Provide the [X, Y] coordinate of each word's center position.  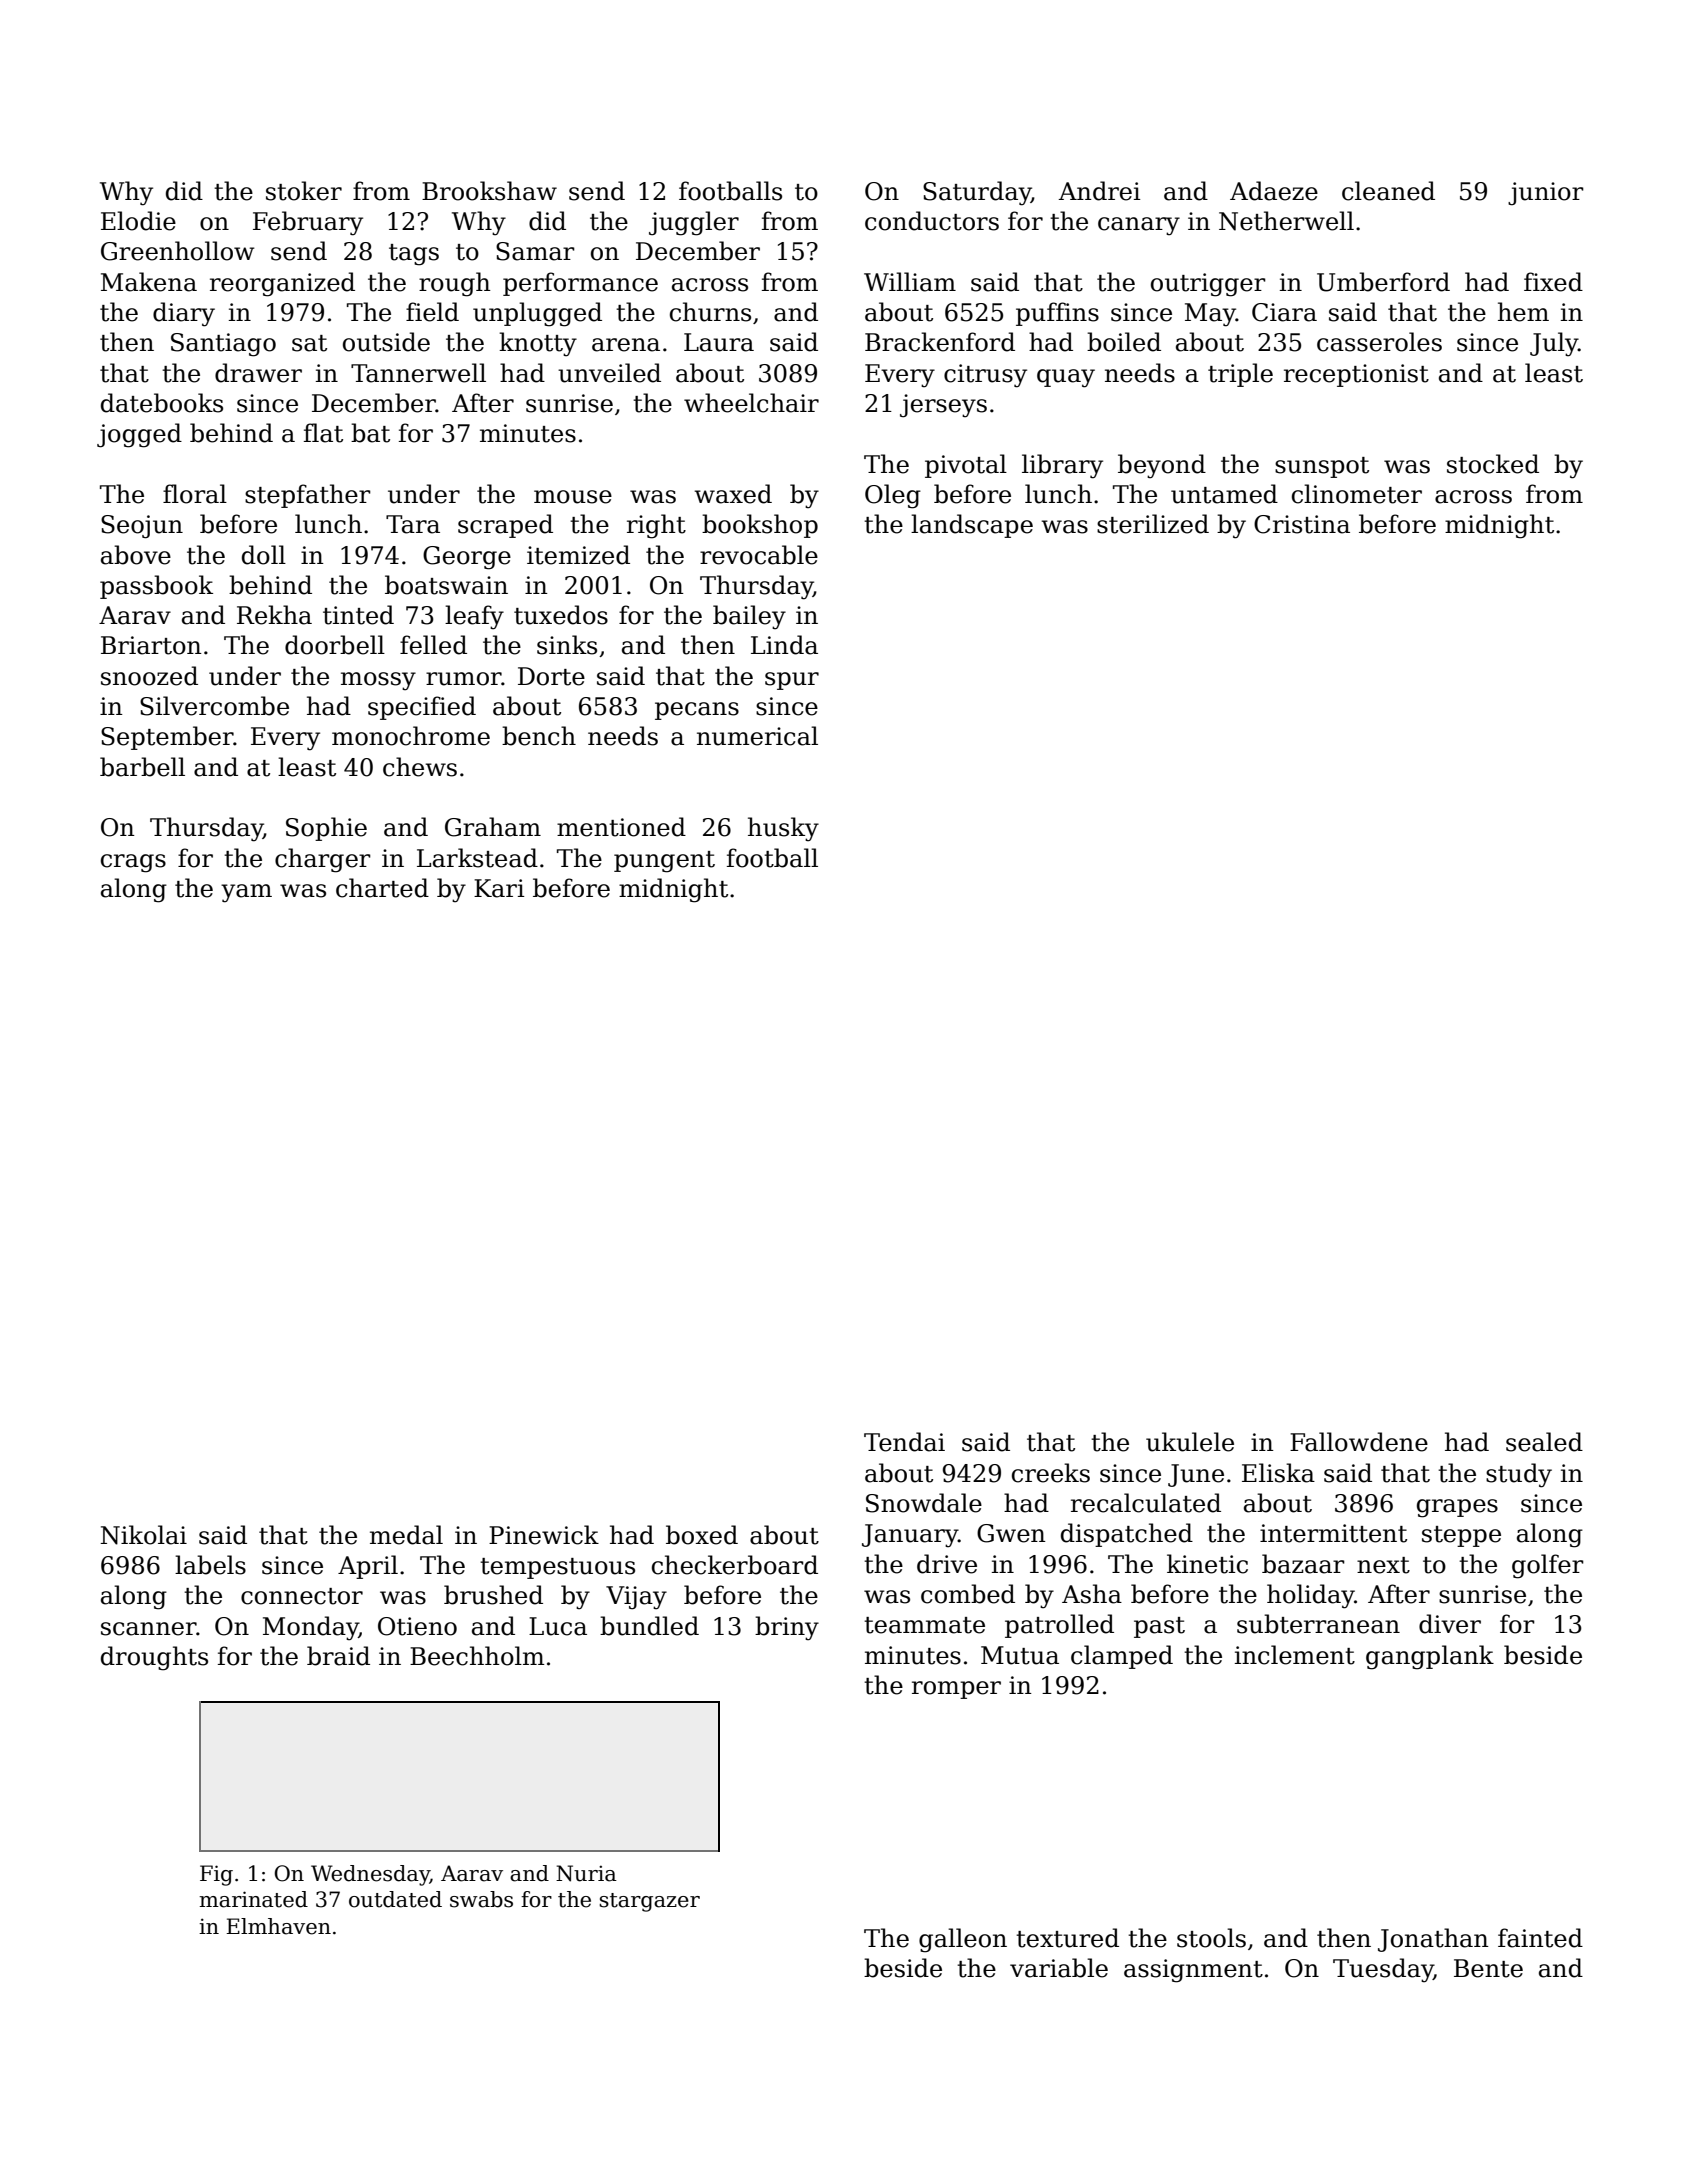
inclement [1295, 1655]
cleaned [1388, 191]
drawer [258, 373]
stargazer [649, 1902]
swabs [481, 1899]
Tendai [904, 1442]
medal [406, 1535]
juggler [694, 223]
